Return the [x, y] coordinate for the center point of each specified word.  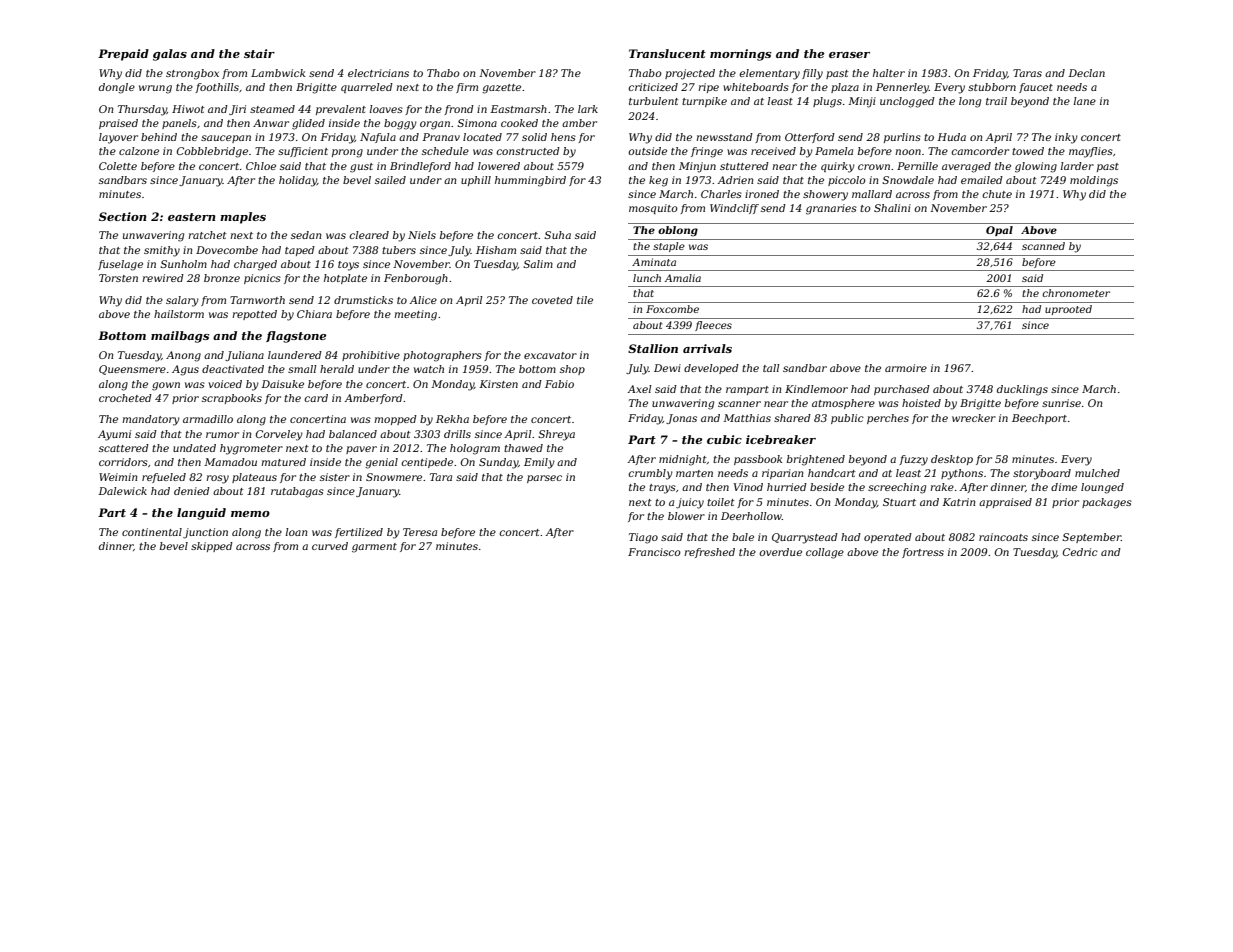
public [847, 419]
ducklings [1022, 390]
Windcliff [734, 209]
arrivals [707, 348]
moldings [1094, 181]
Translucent [667, 53]
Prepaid [123, 55]
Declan [1086, 73]
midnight [683, 460]
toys [348, 266]
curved [330, 546]
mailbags [180, 337]
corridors [123, 462]
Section [123, 216]
